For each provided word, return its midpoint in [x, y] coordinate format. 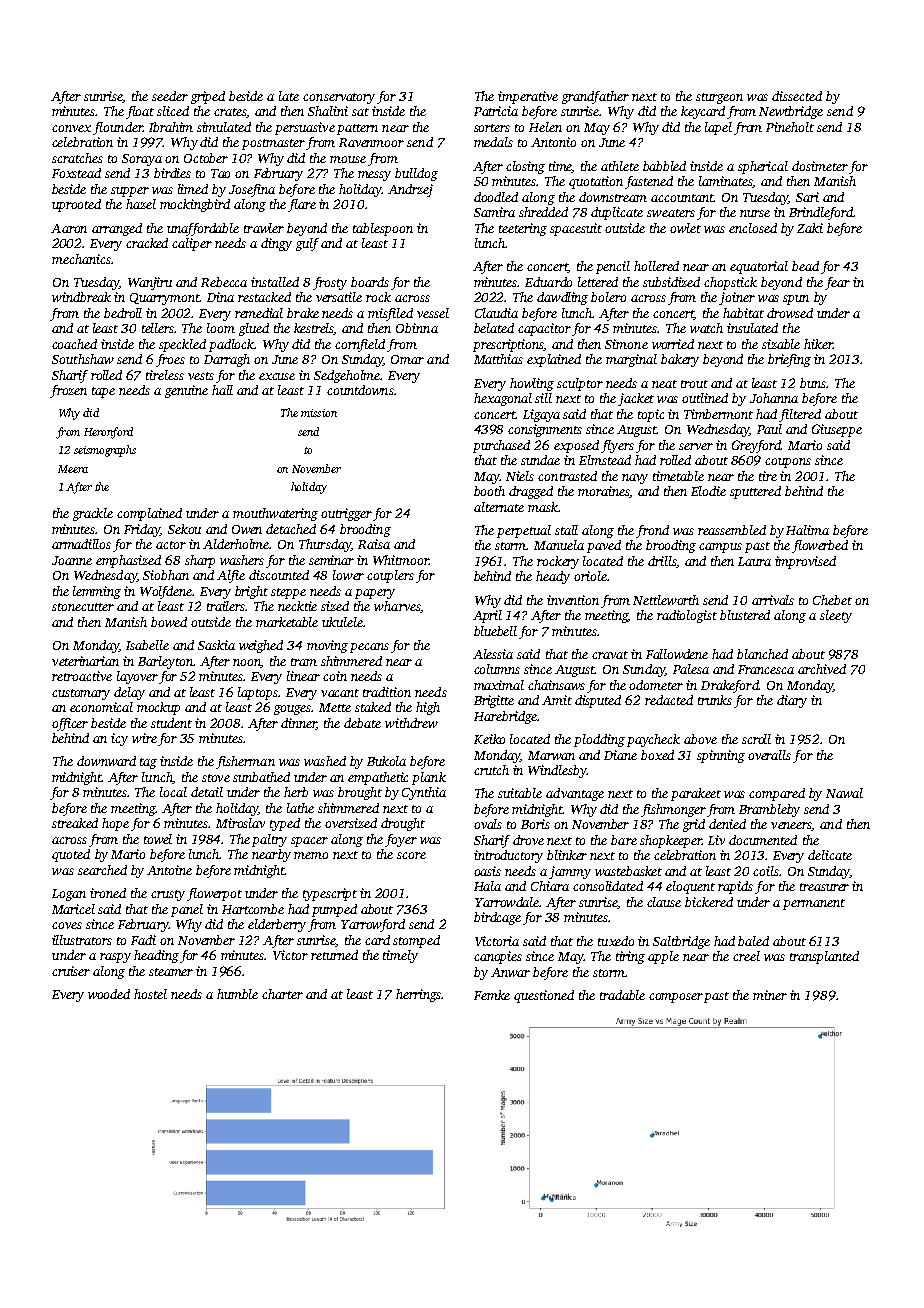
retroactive [82, 676]
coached [74, 344]
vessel [433, 313]
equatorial [759, 267]
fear [837, 283]
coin [335, 676]
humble [237, 994]
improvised [805, 562]
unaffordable [203, 229]
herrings [418, 995]
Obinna [417, 328]
